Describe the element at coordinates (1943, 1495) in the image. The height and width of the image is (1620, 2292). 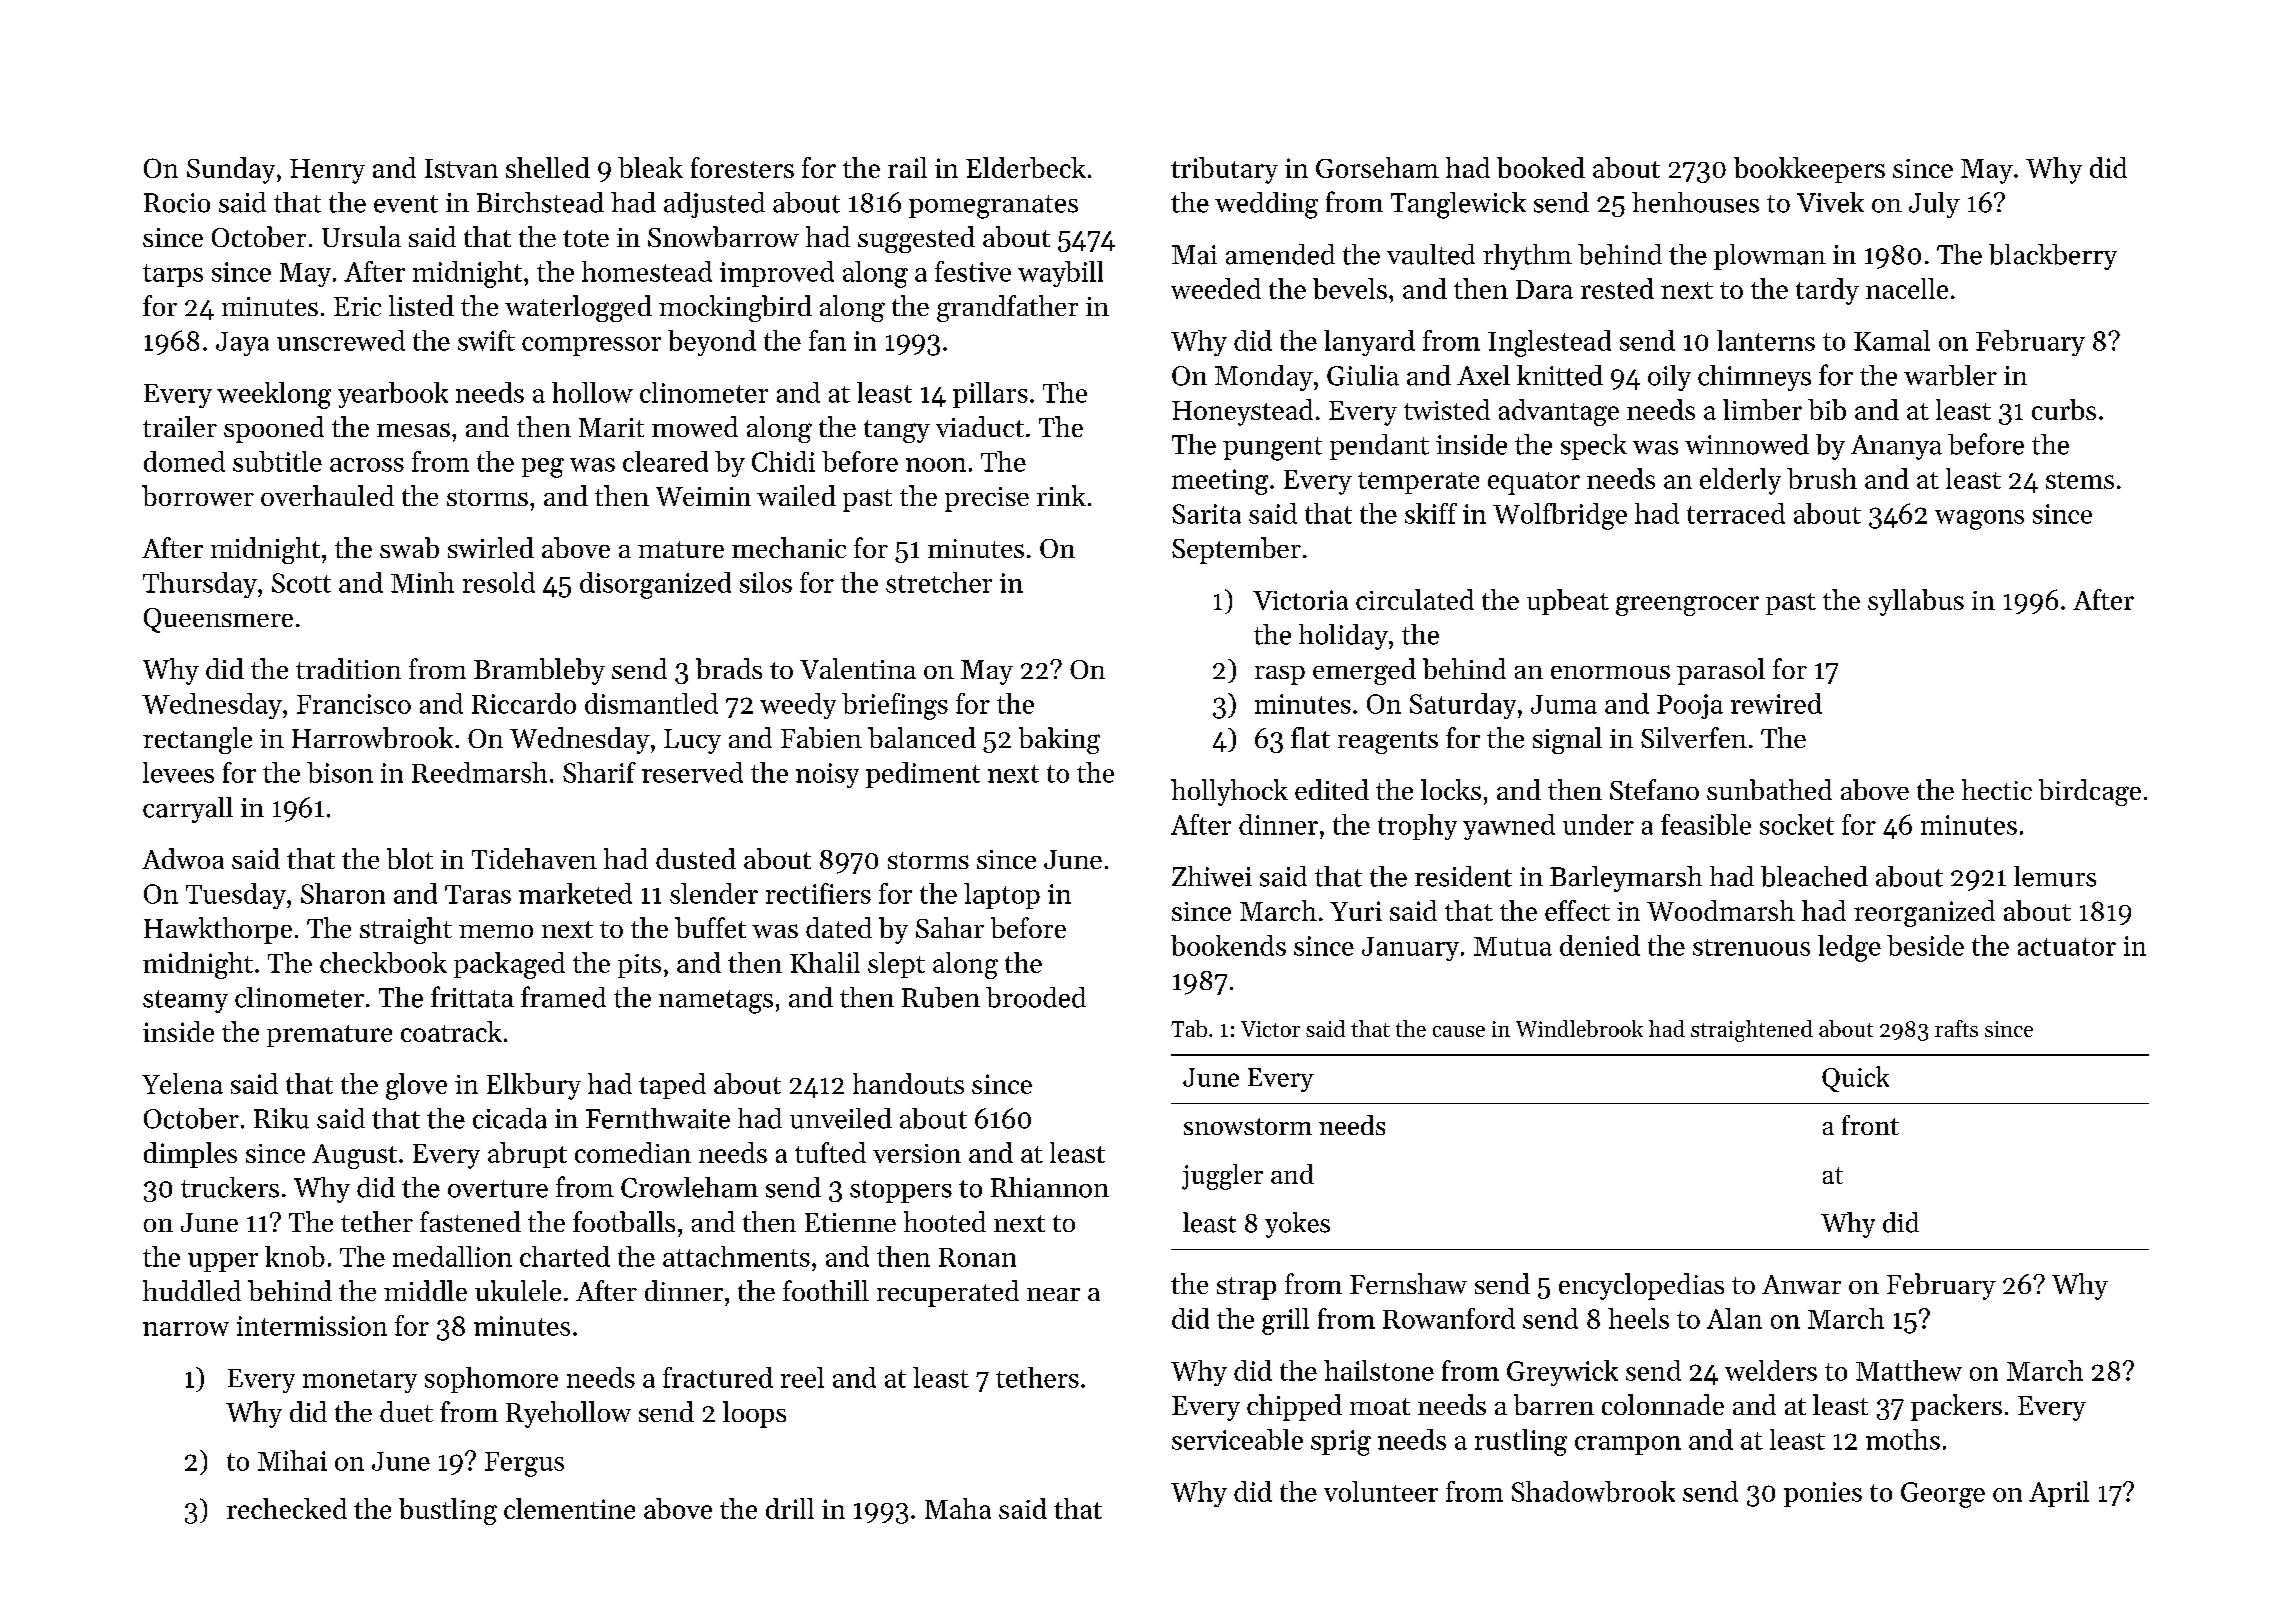
I see `George` at that location.
